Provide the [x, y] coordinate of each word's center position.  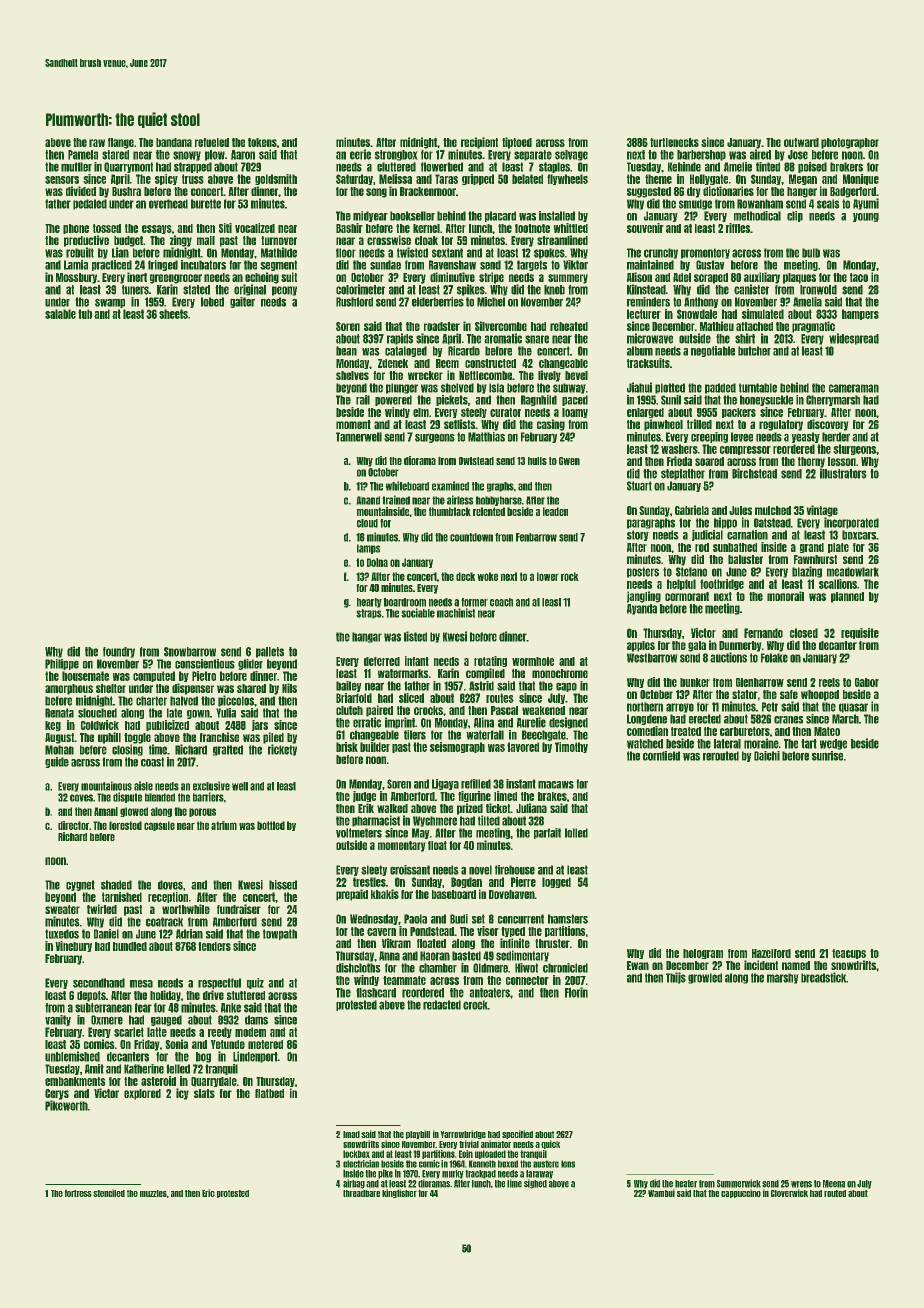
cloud [367, 523]
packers [739, 413]
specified [517, 1134]
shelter [111, 688]
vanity [58, 1020]
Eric [208, 1193]
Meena [834, 1184]
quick [550, 1144]
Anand [368, 500]
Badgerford [853, 192]
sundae [385, 265]
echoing [262, 278]
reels [829, 682]
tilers [415, 735]
